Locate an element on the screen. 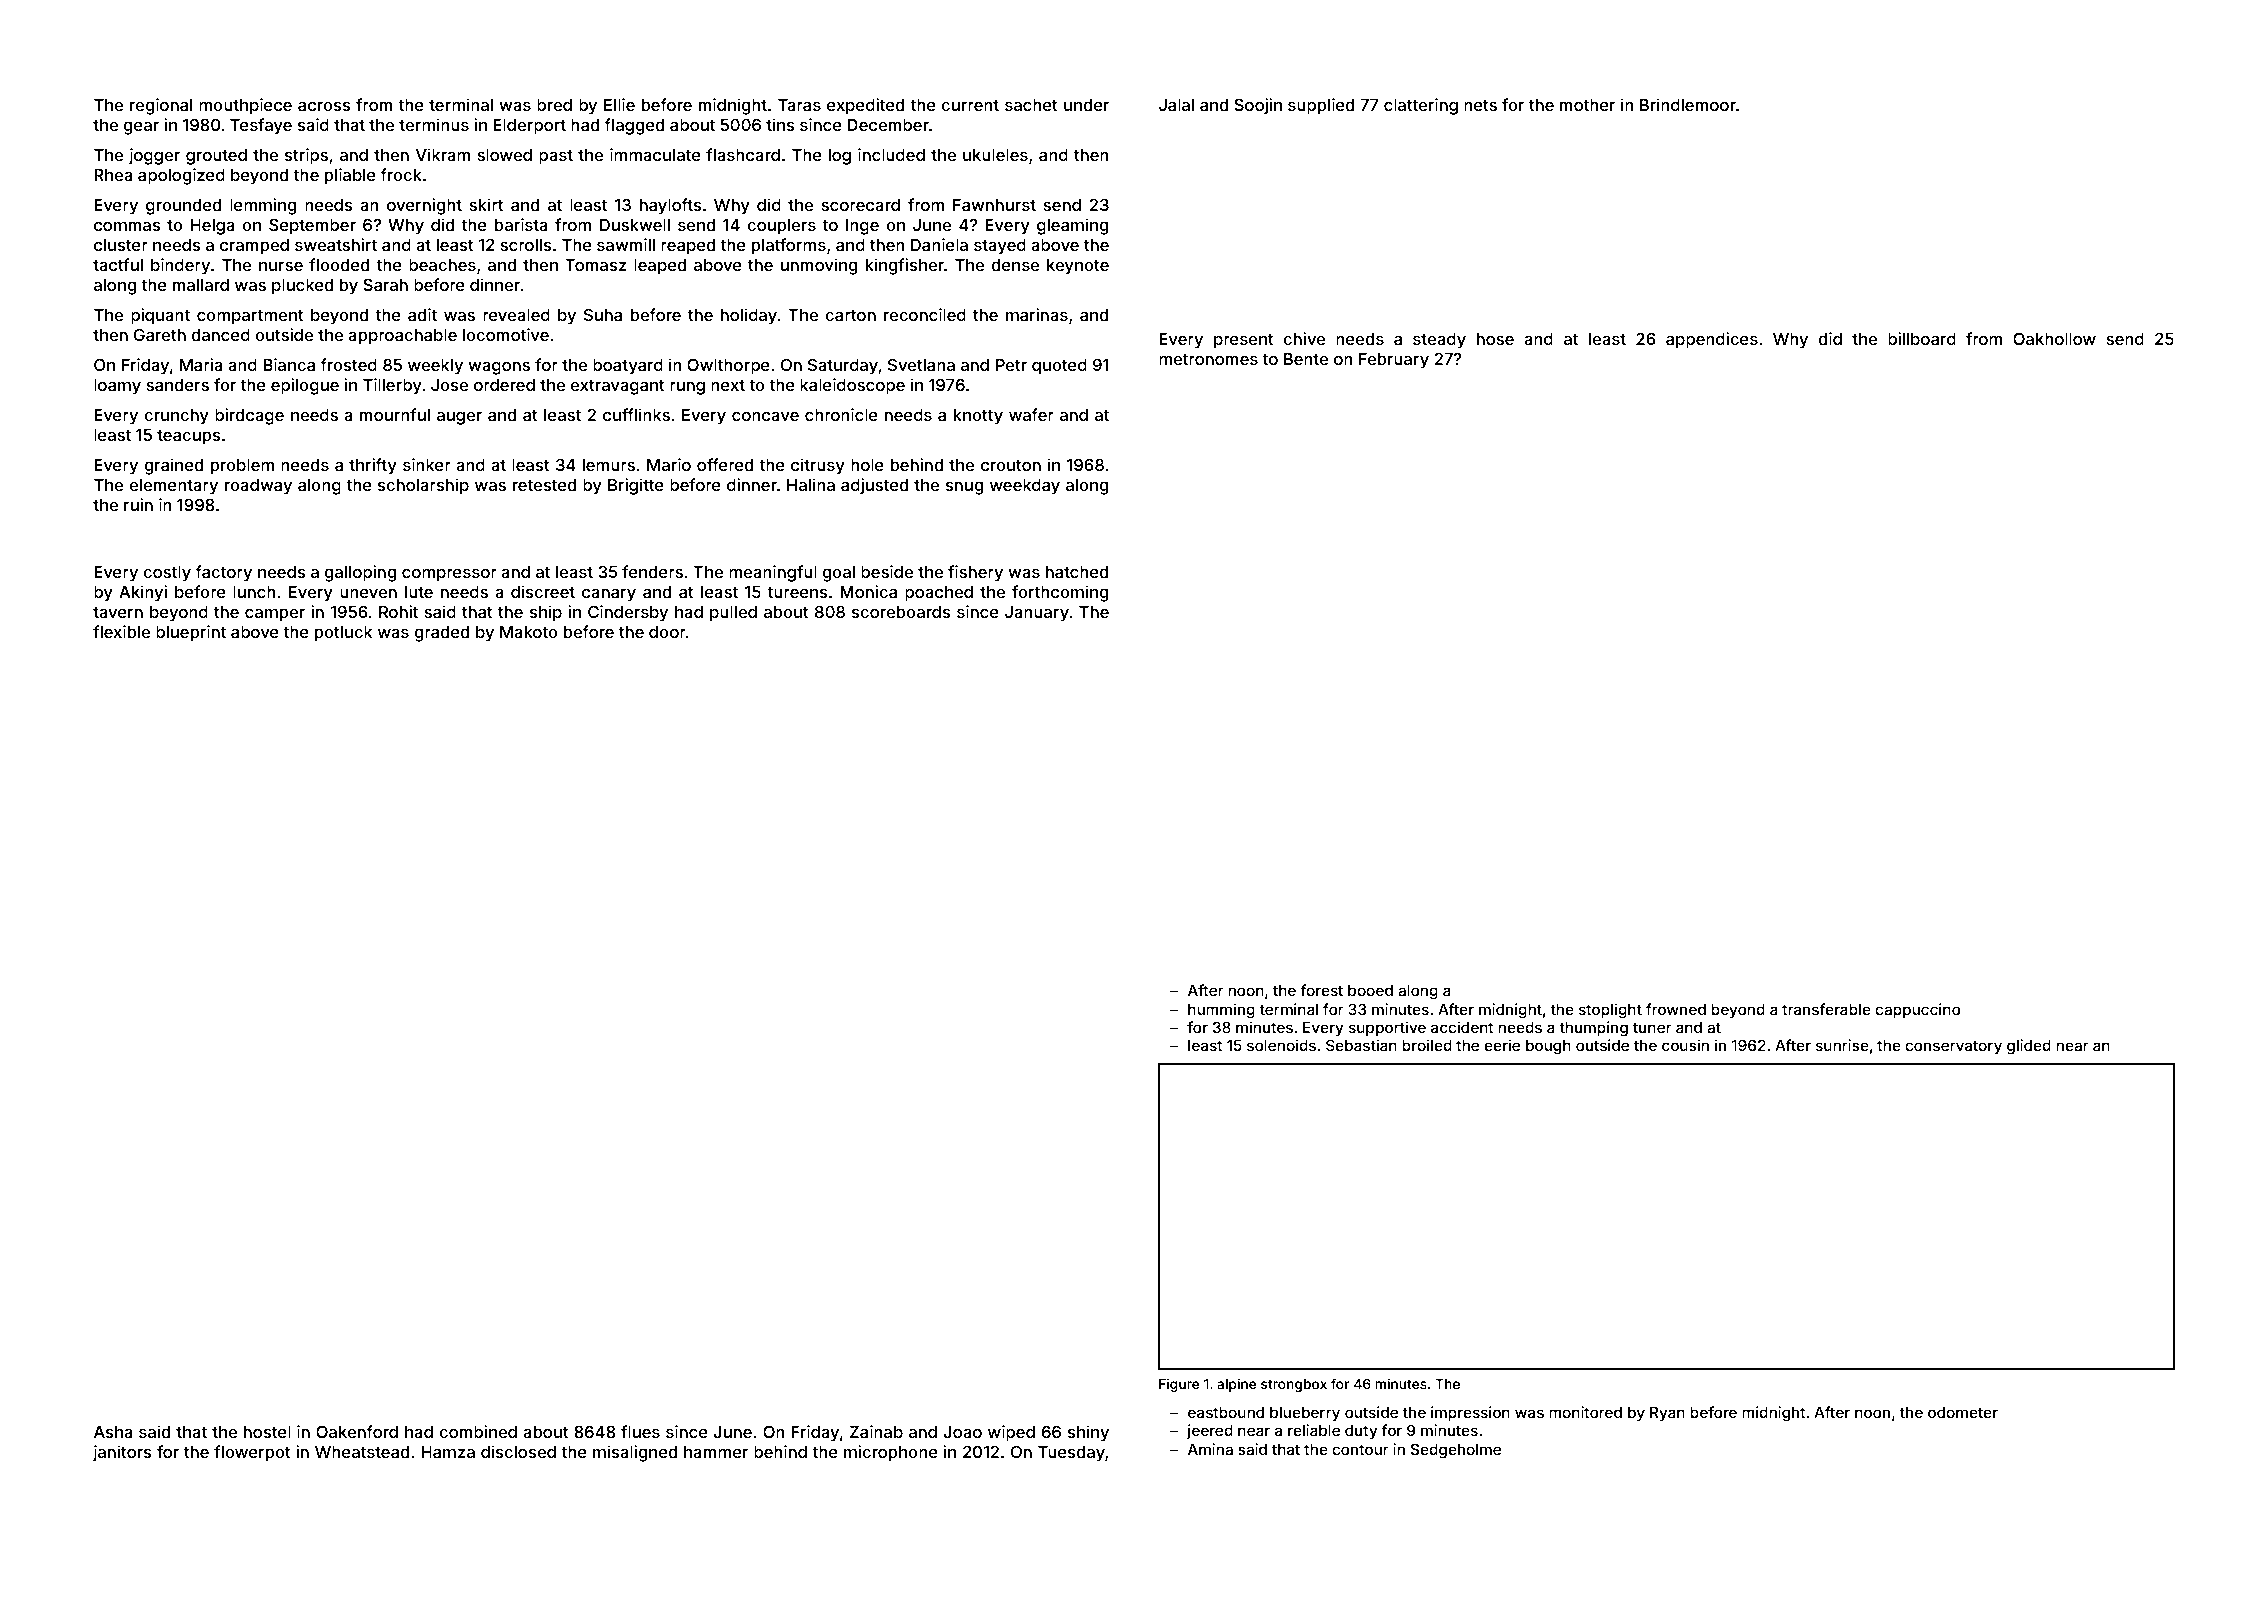 This screenshot has height=1604, width=2268. ruin is located at coordinates (138, 504).
